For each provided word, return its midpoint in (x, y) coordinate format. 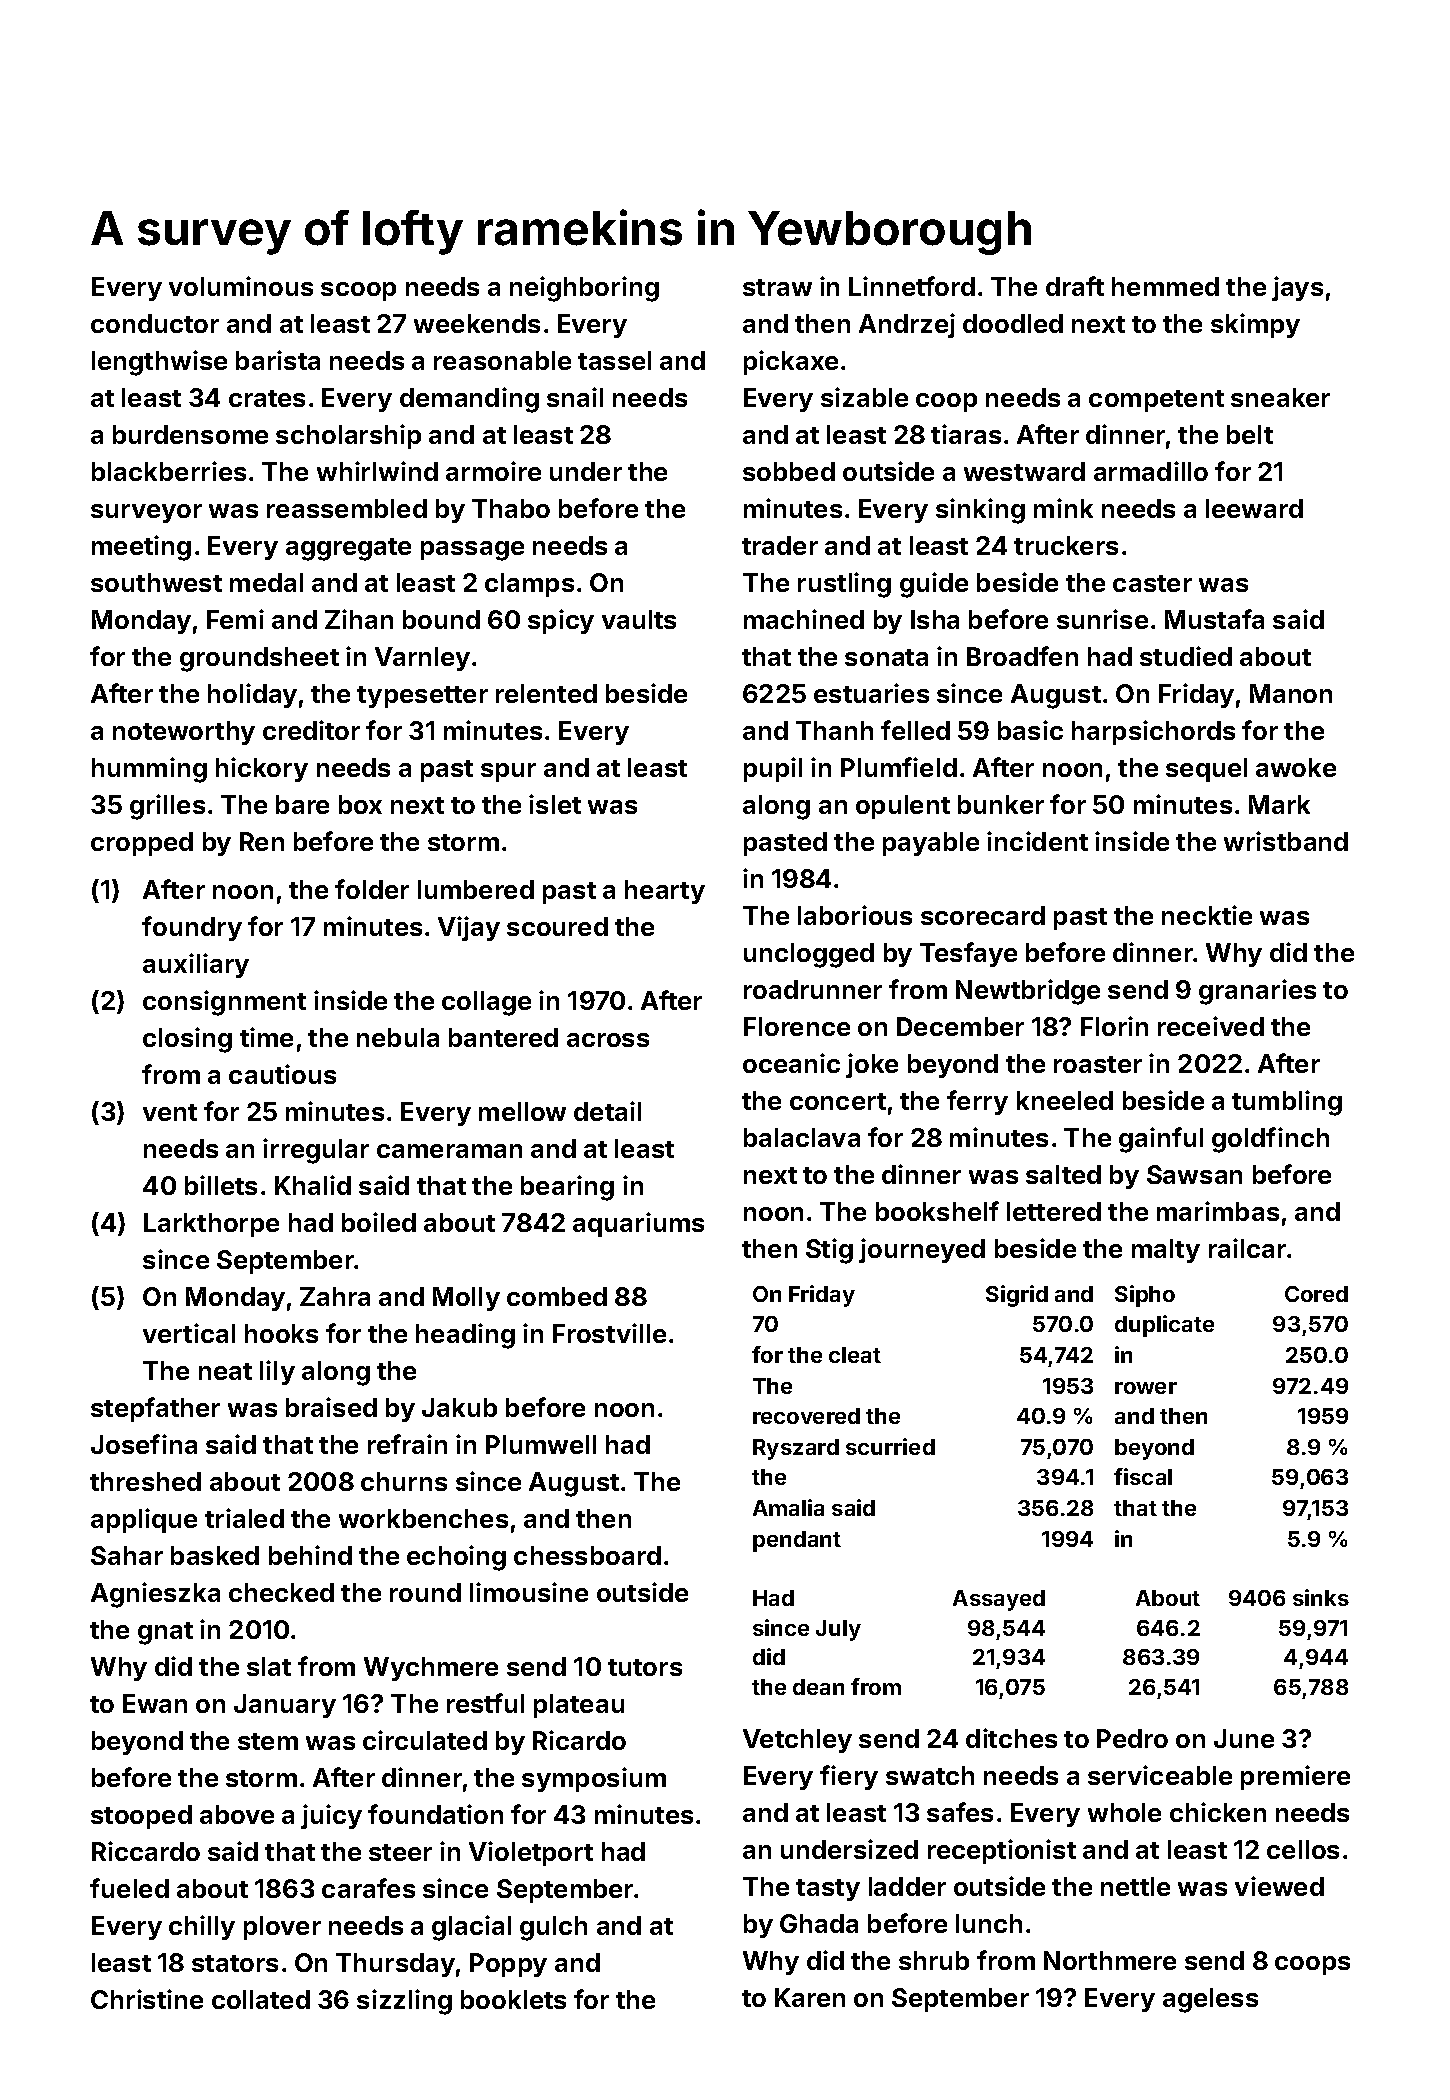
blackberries (169, 471)
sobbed (789, 471)
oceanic (791, 1063)
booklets (513, 1999)
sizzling (404, 2002)
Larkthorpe (211, 1225)
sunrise (1102, 619)
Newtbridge (1028, 992)
